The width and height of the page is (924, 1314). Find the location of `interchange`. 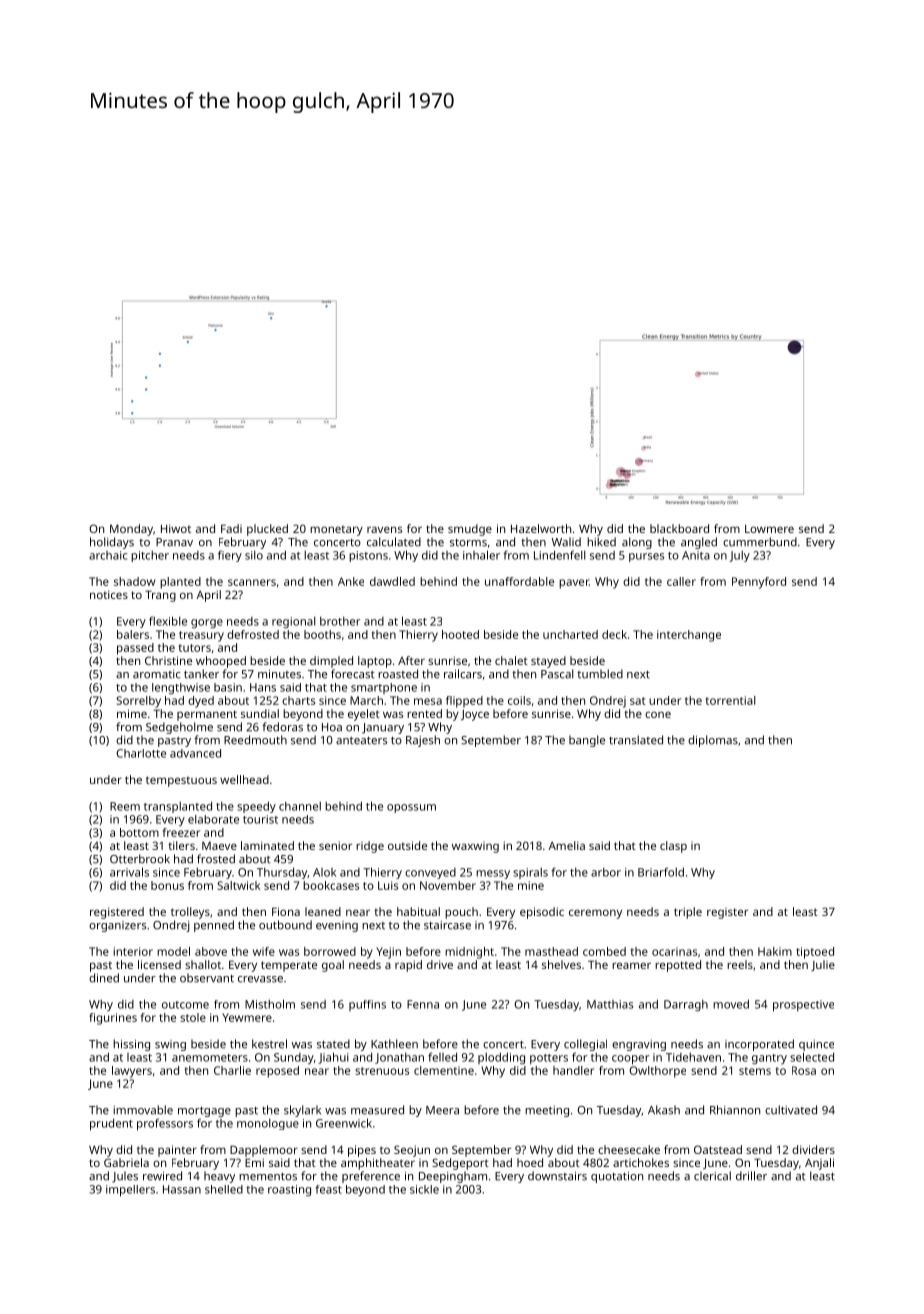

interchange is located at coordinates (689, 636).
